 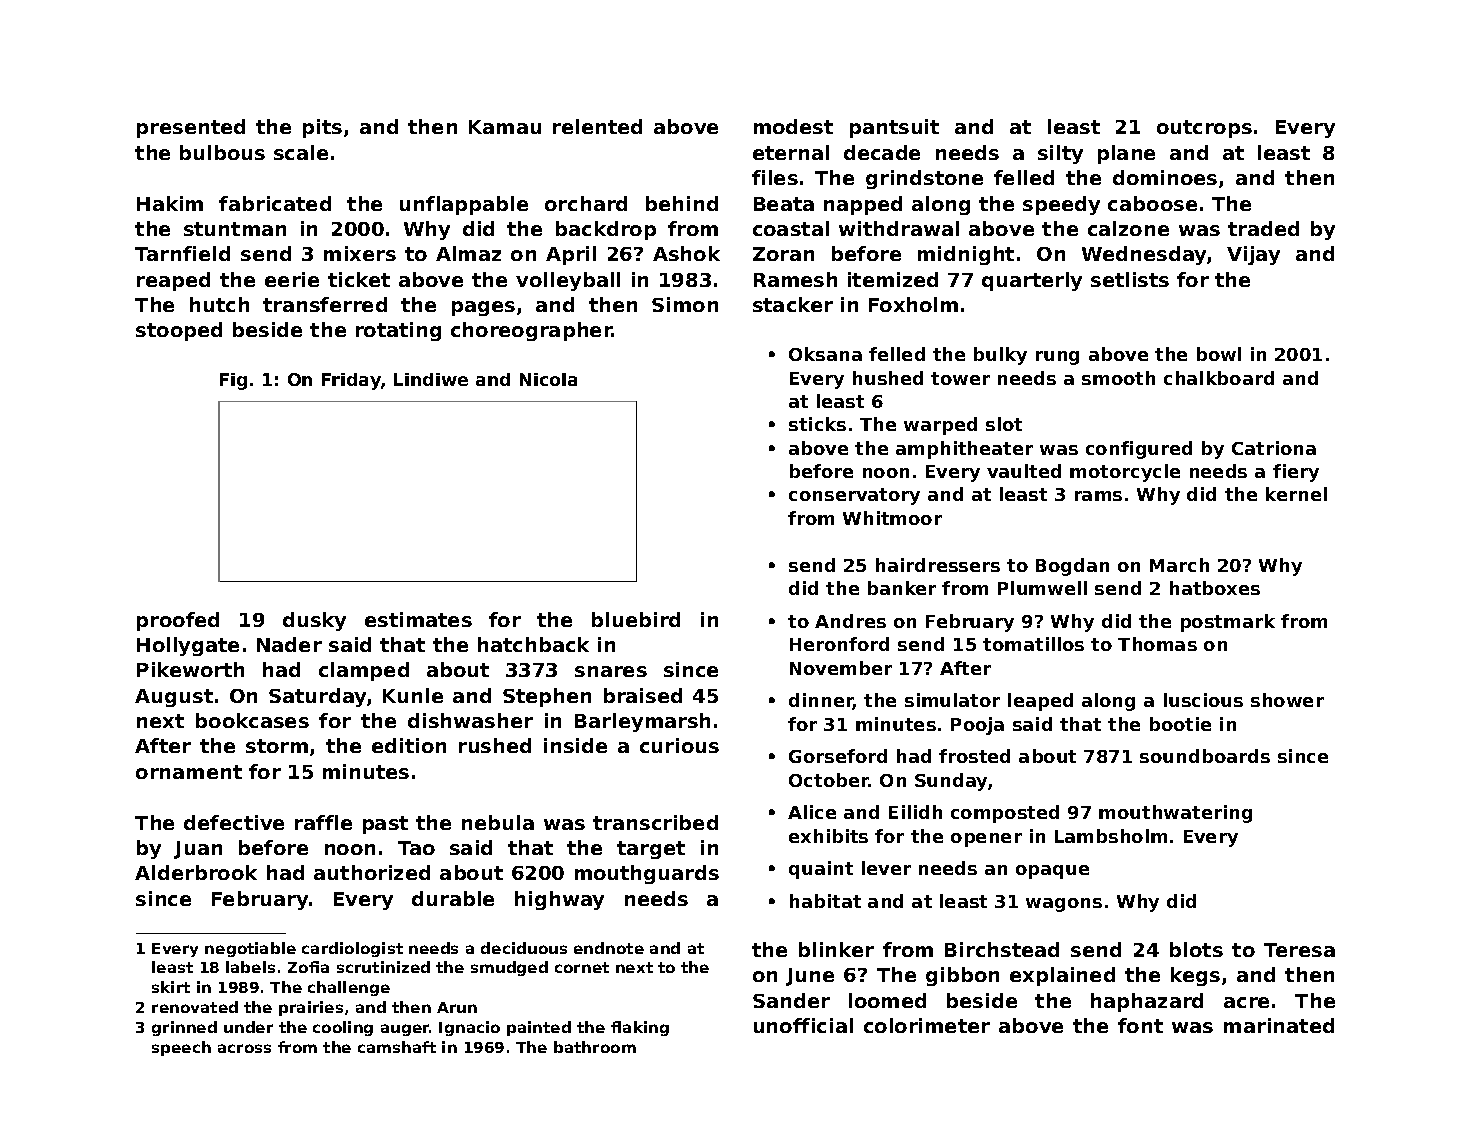 What do you see at coordinates (850, 621) in the screenshot?
I see `Andres` at bounding box center [850, 621].
